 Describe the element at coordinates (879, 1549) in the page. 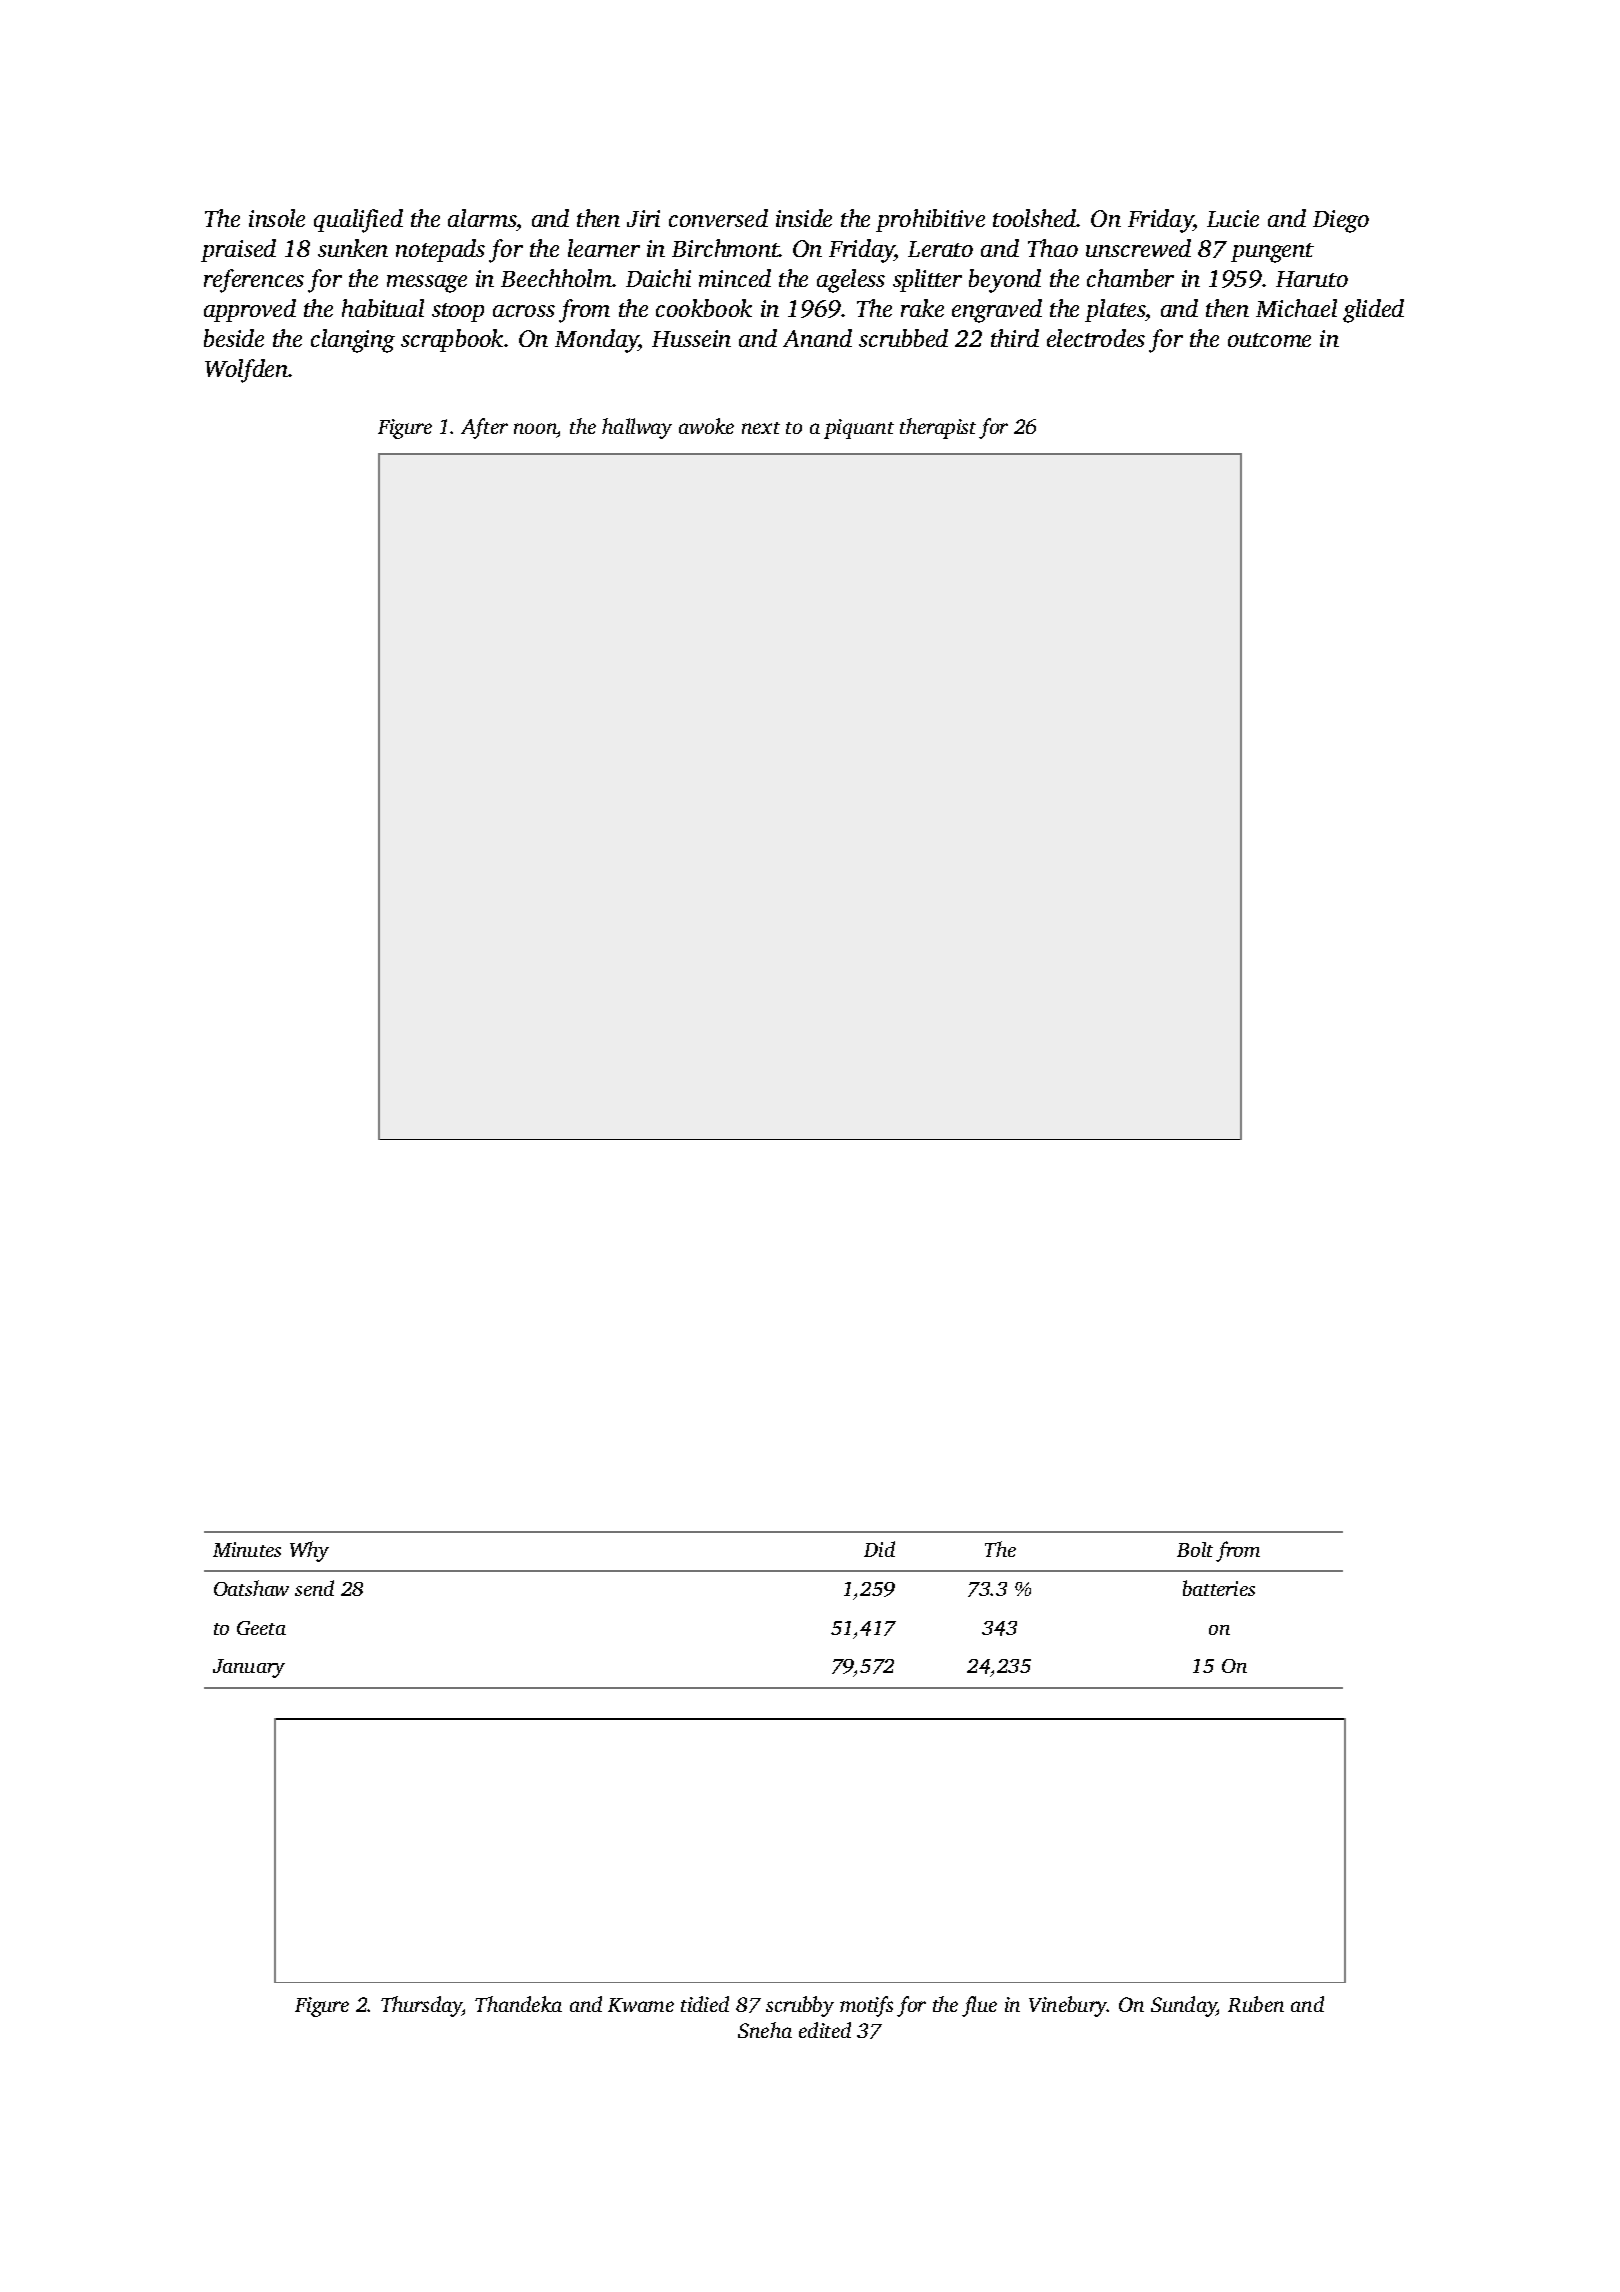

I see `Did` at that location.
